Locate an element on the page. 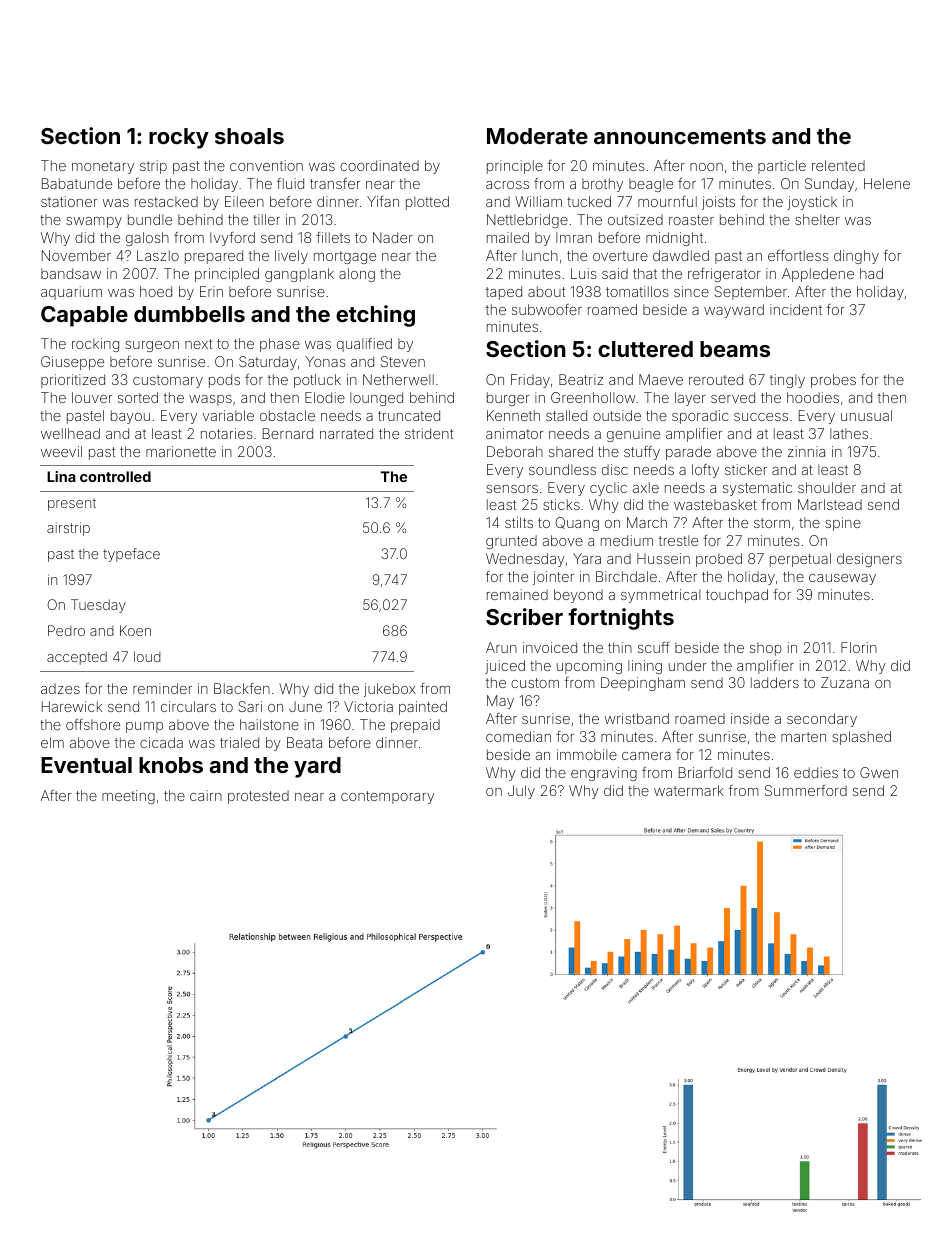 The height and width of the image is (1233, 952). probed is located at coordinates (719, 560).
